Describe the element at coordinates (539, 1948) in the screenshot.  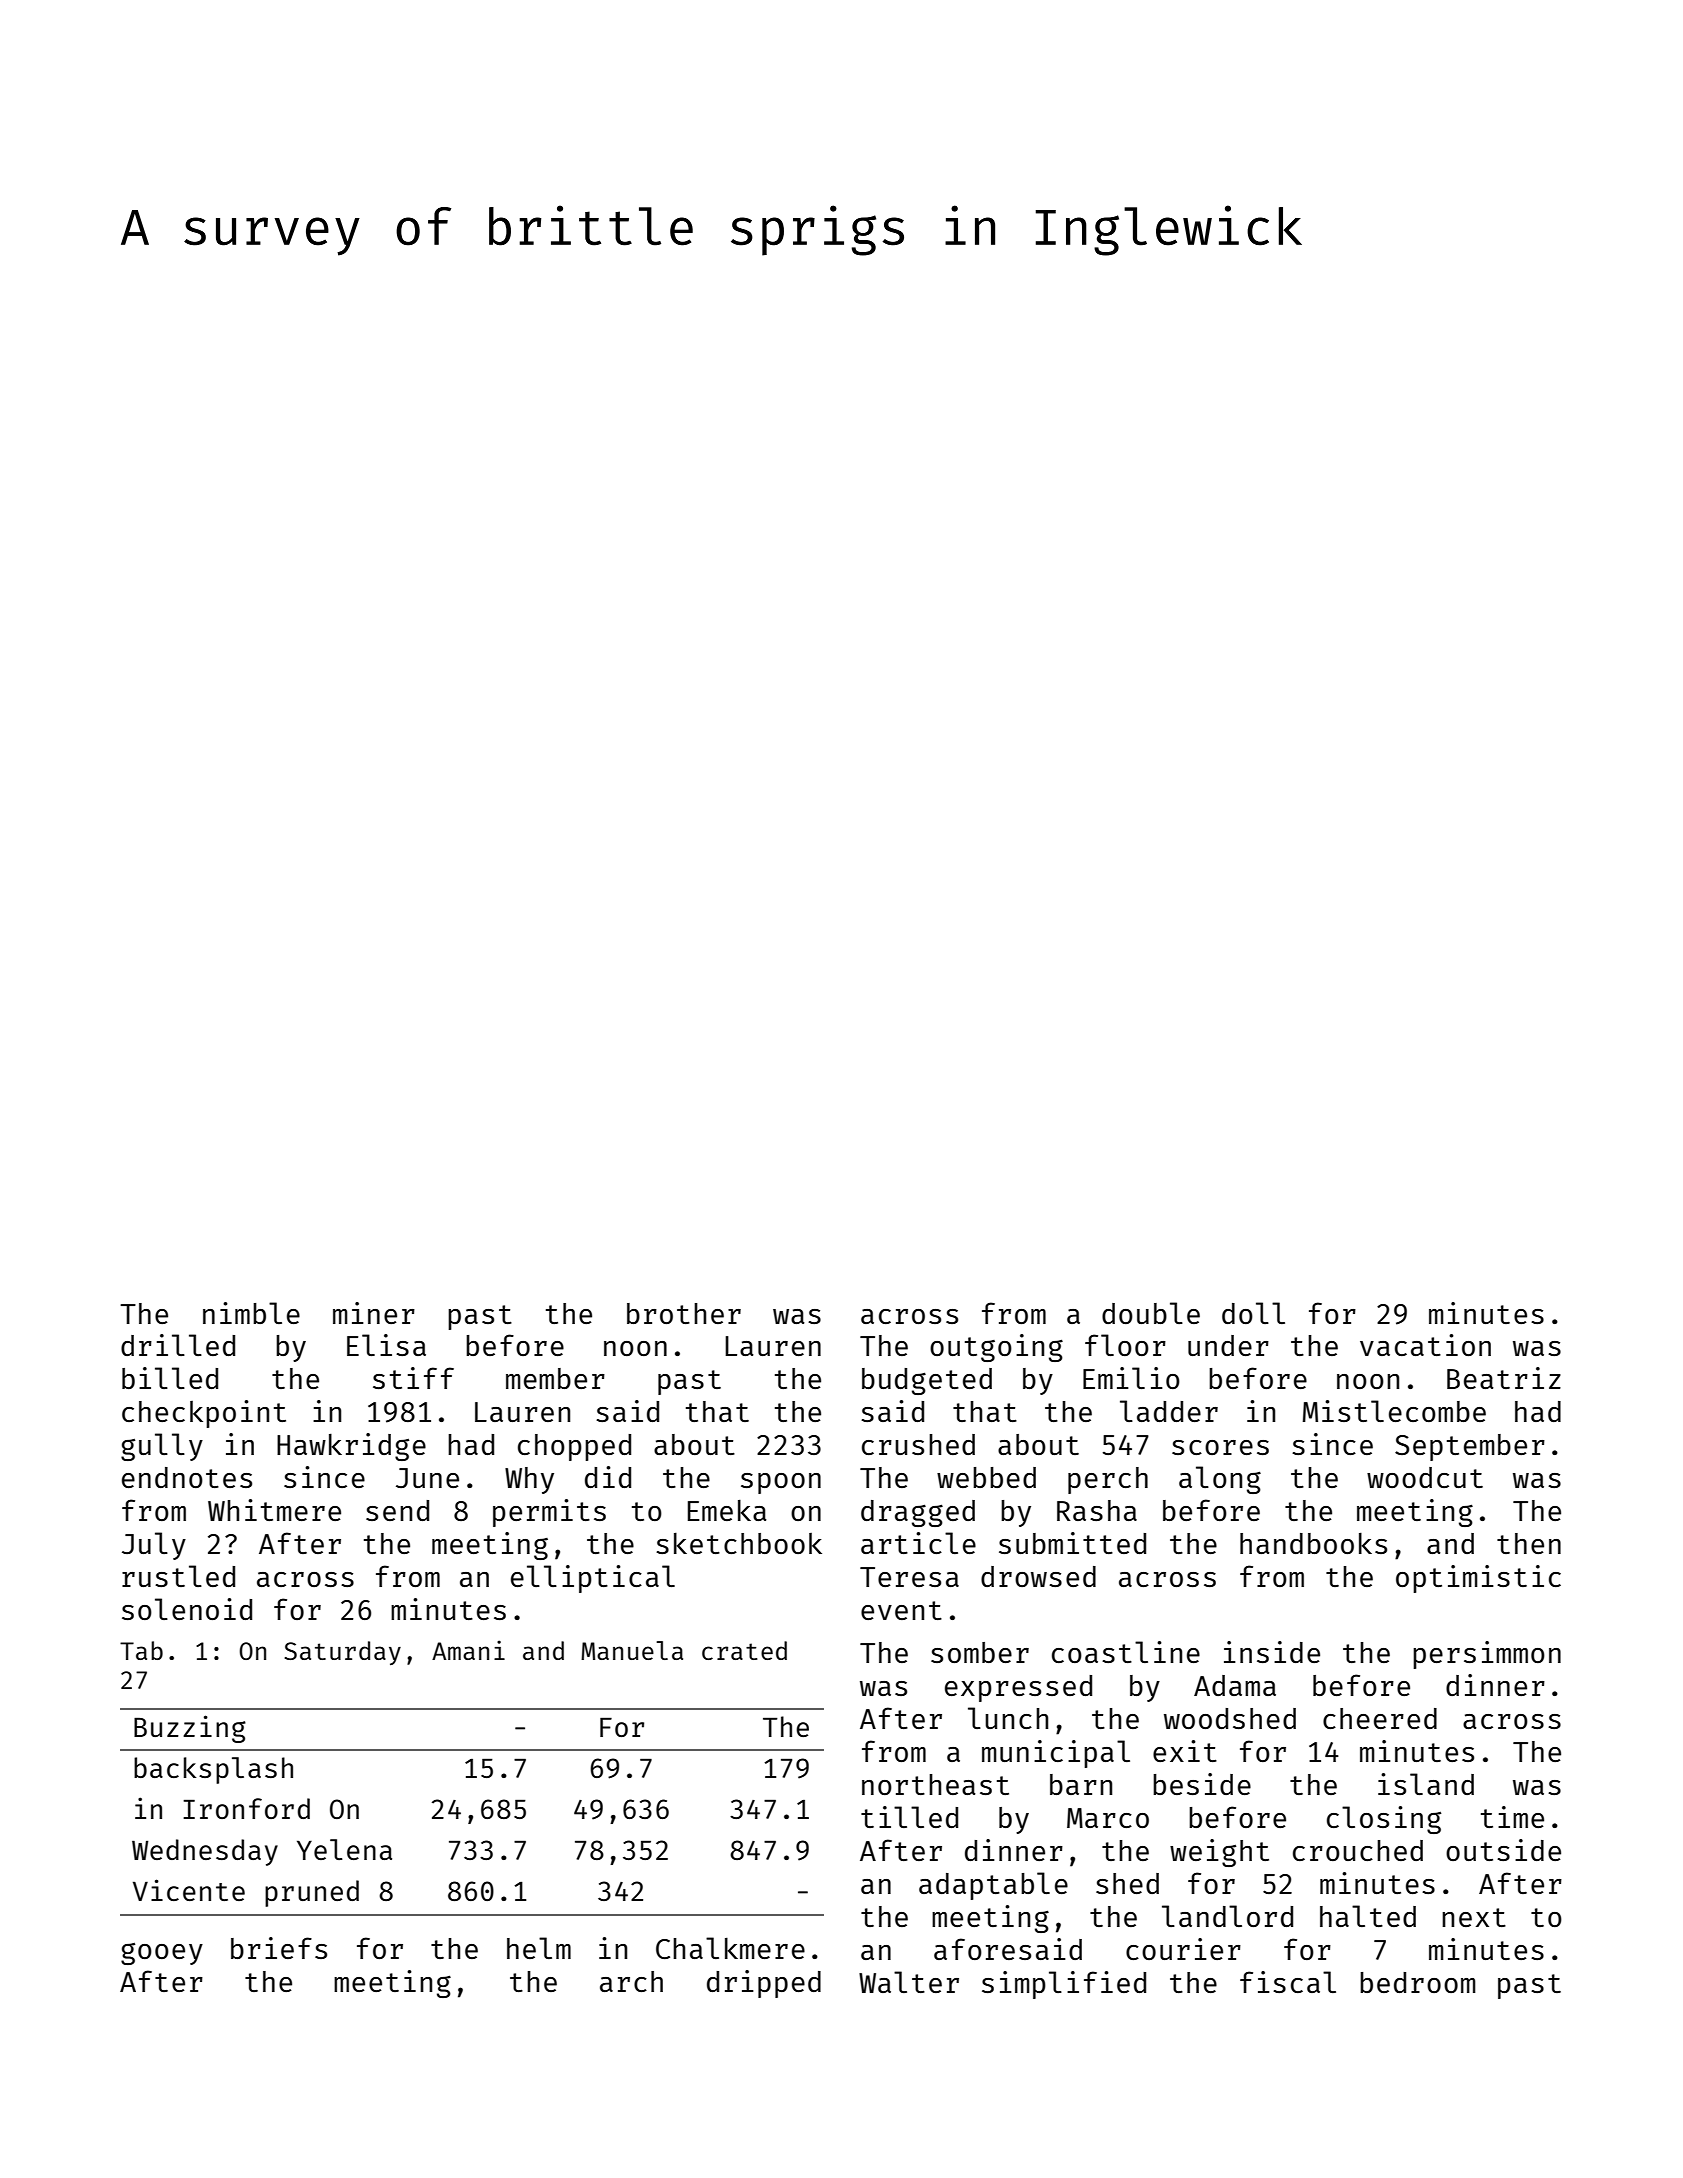
I see `helm` at that location.
